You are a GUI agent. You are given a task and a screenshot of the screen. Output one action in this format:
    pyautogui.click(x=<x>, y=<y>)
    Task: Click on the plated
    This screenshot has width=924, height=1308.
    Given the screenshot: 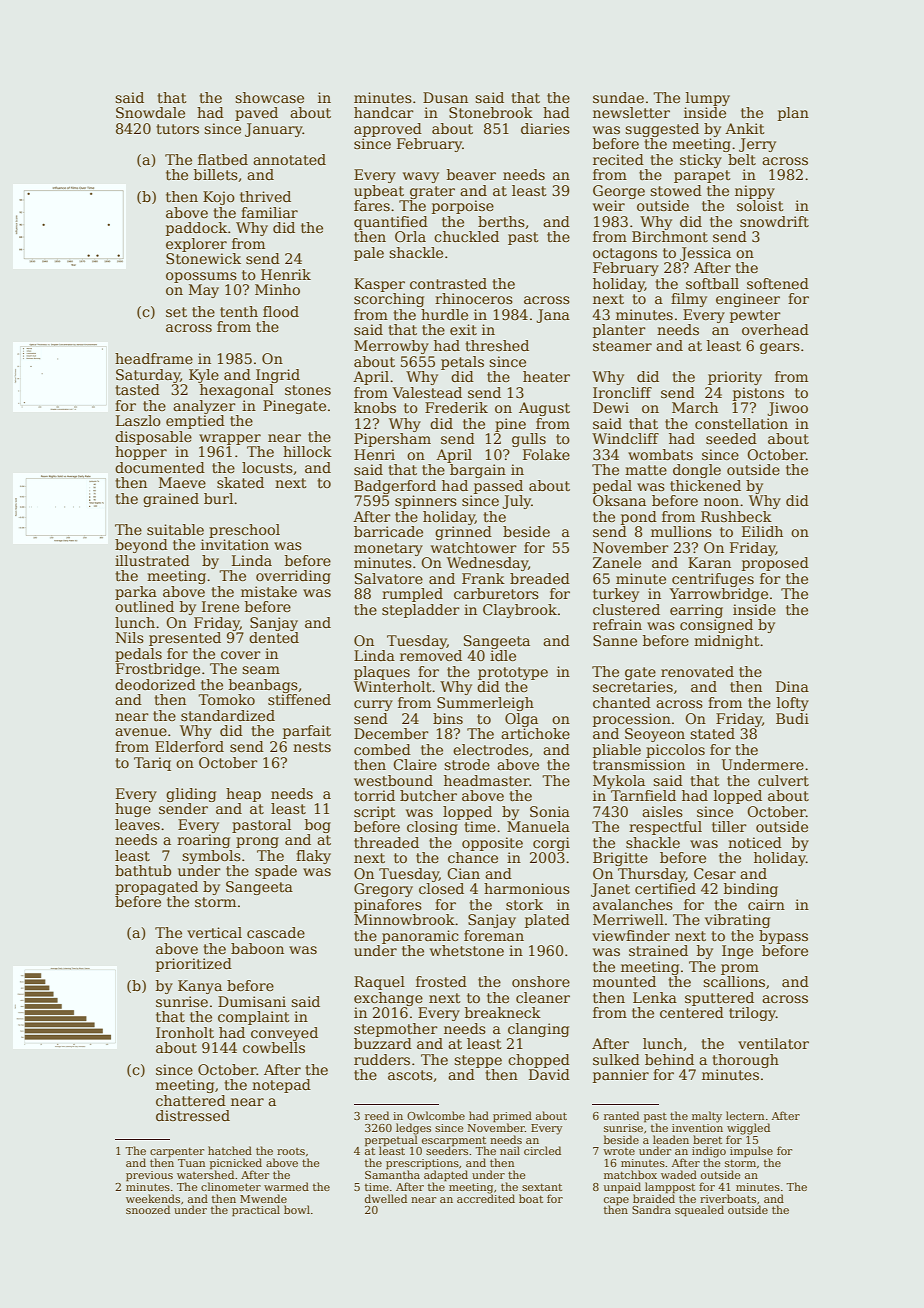 What is the action you would take?
    pyautogui.click(x=547, y=921)
